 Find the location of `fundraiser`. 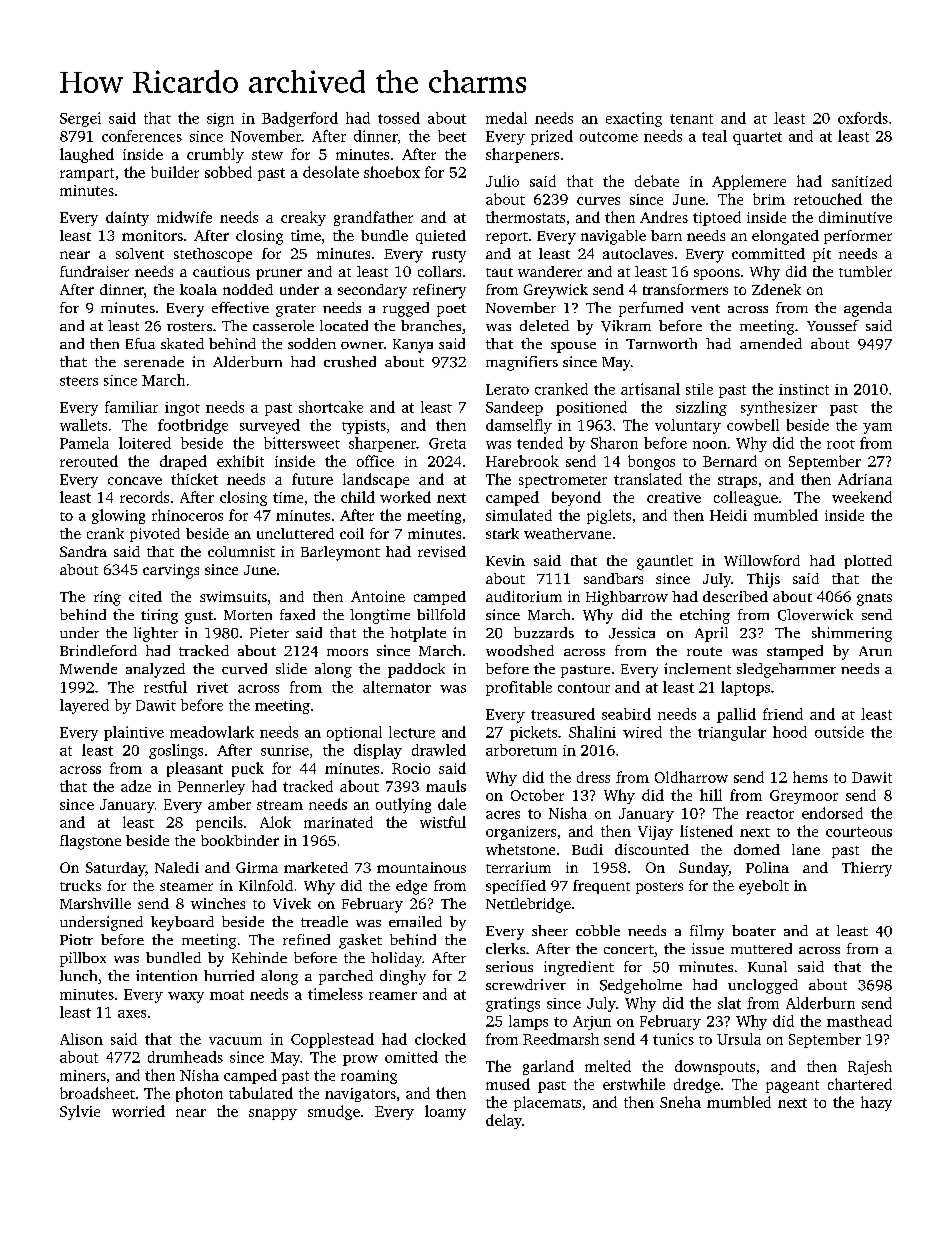

fundraiser is located at coordinates (94, 271).
